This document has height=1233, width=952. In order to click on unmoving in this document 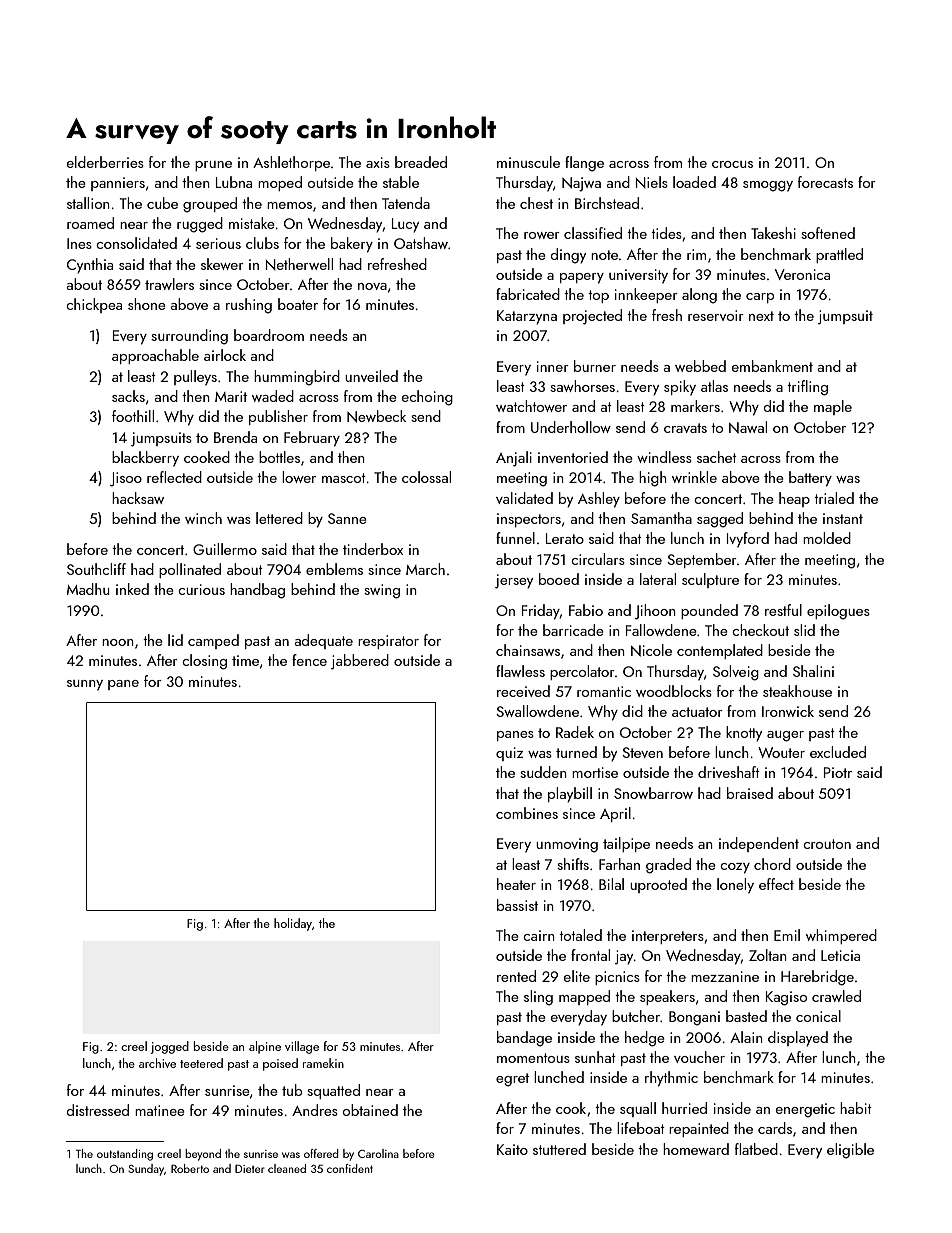, I will do `click(567, 845)`.
